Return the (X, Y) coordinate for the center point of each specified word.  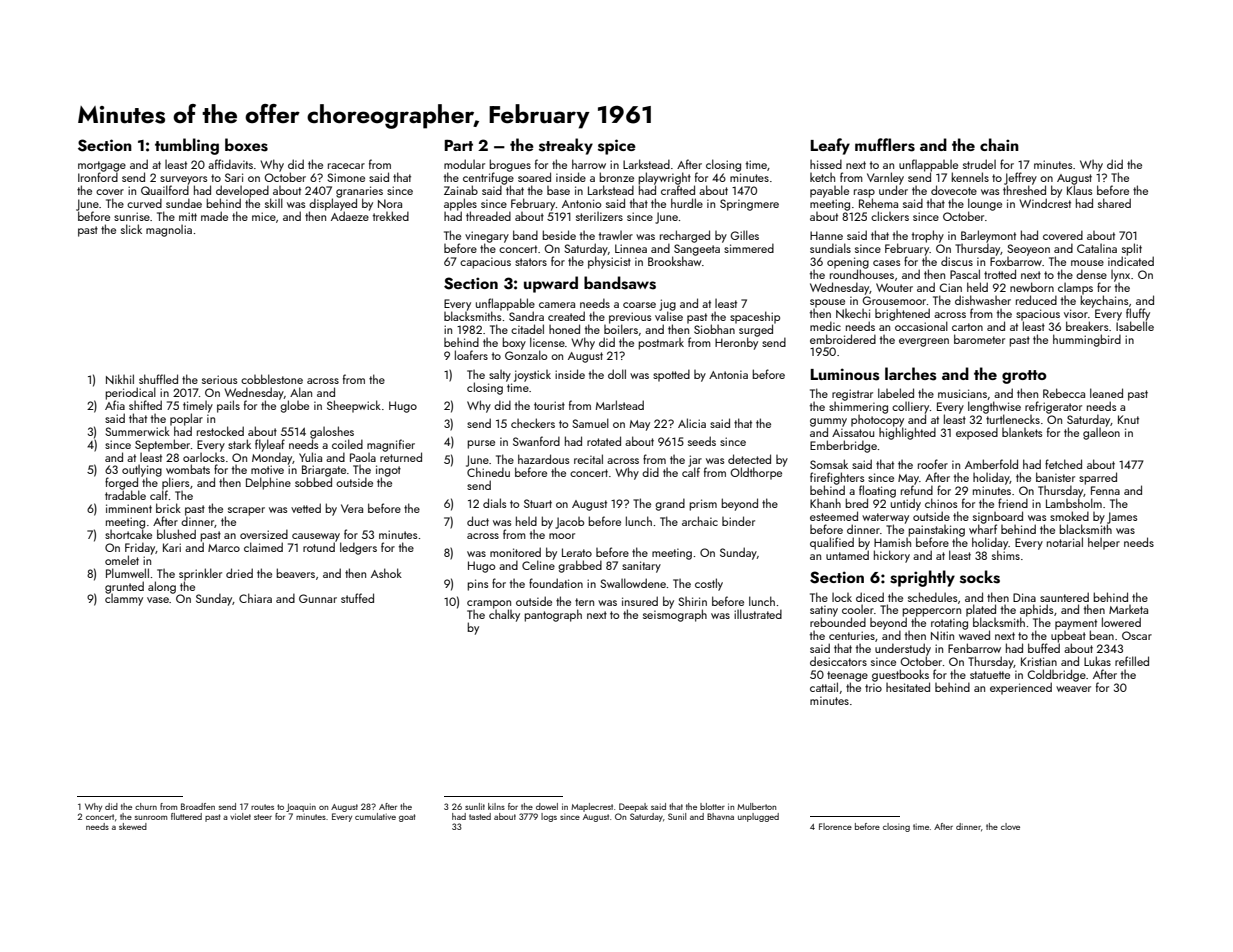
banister (1055, 477)
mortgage (102, 166)
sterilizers (599, 216)
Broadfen (198, 806)
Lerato (577, 552)
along (162, 587)
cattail (824, 687)
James (1122, 518)
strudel (979, 164)
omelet (122, 560)
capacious (485, 263)
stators (531, 262)
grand (670, 504)
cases (886, 263)
